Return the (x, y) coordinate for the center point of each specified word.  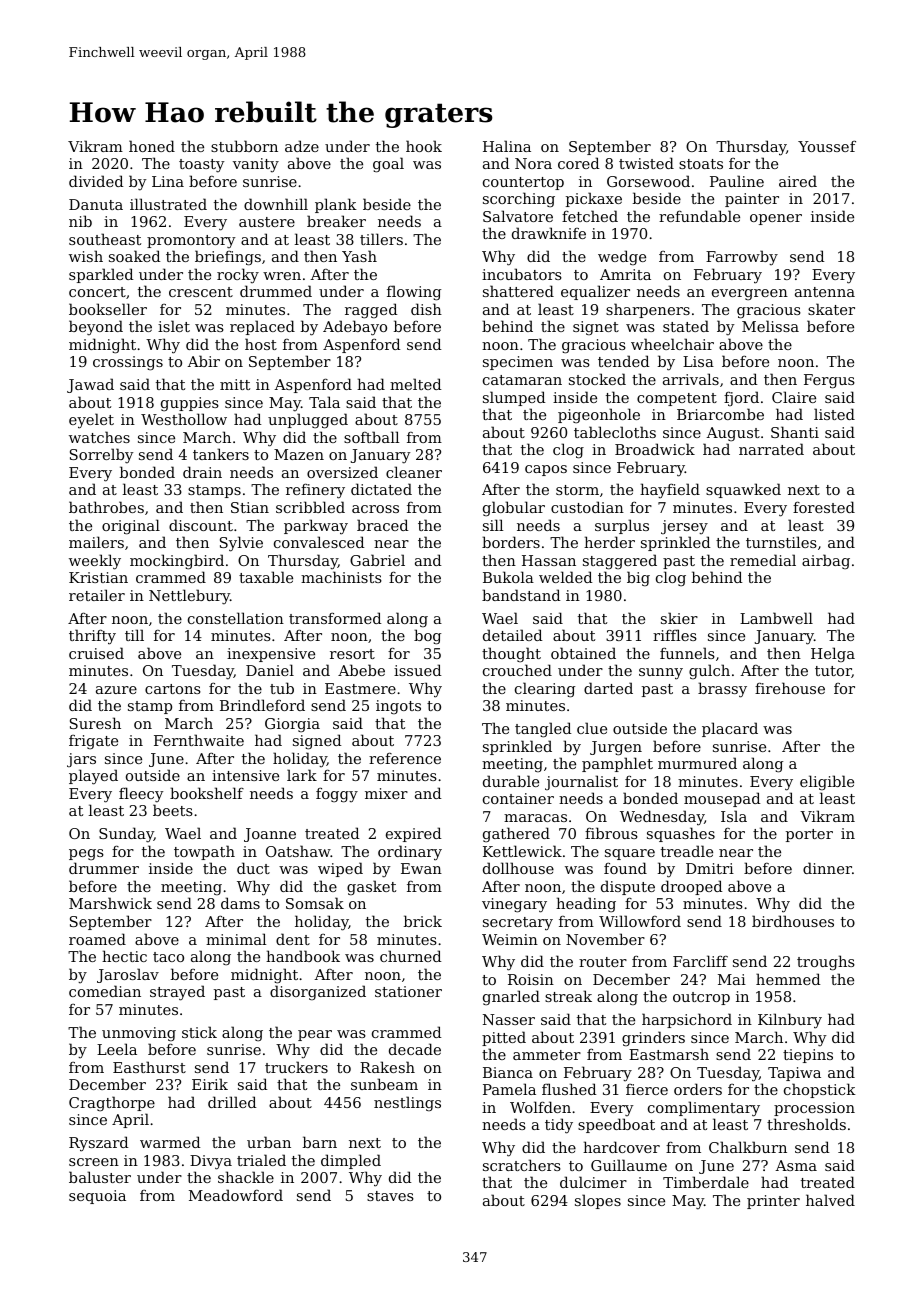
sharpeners (648, 310)
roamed (97, 939)
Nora (533, 163)
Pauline (737, 181)
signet (596, 328)
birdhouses (793, 921)
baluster (100, 1177)
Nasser (509, 1019)
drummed (276, 291)
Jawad (90, 385)
